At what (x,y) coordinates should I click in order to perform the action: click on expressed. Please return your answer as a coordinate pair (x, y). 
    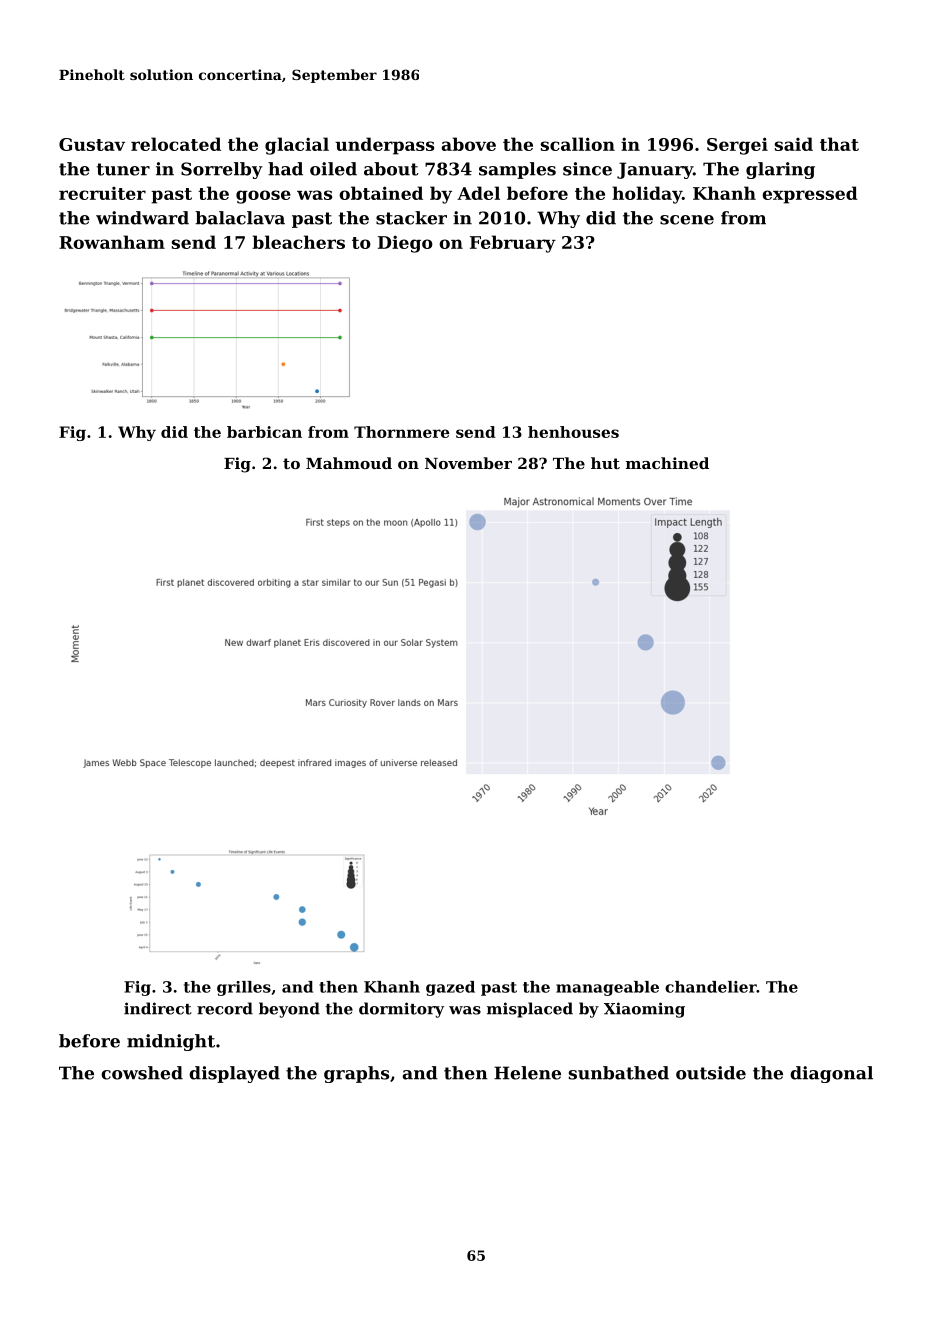
    Looking at the image, I should click on (810, 195).
